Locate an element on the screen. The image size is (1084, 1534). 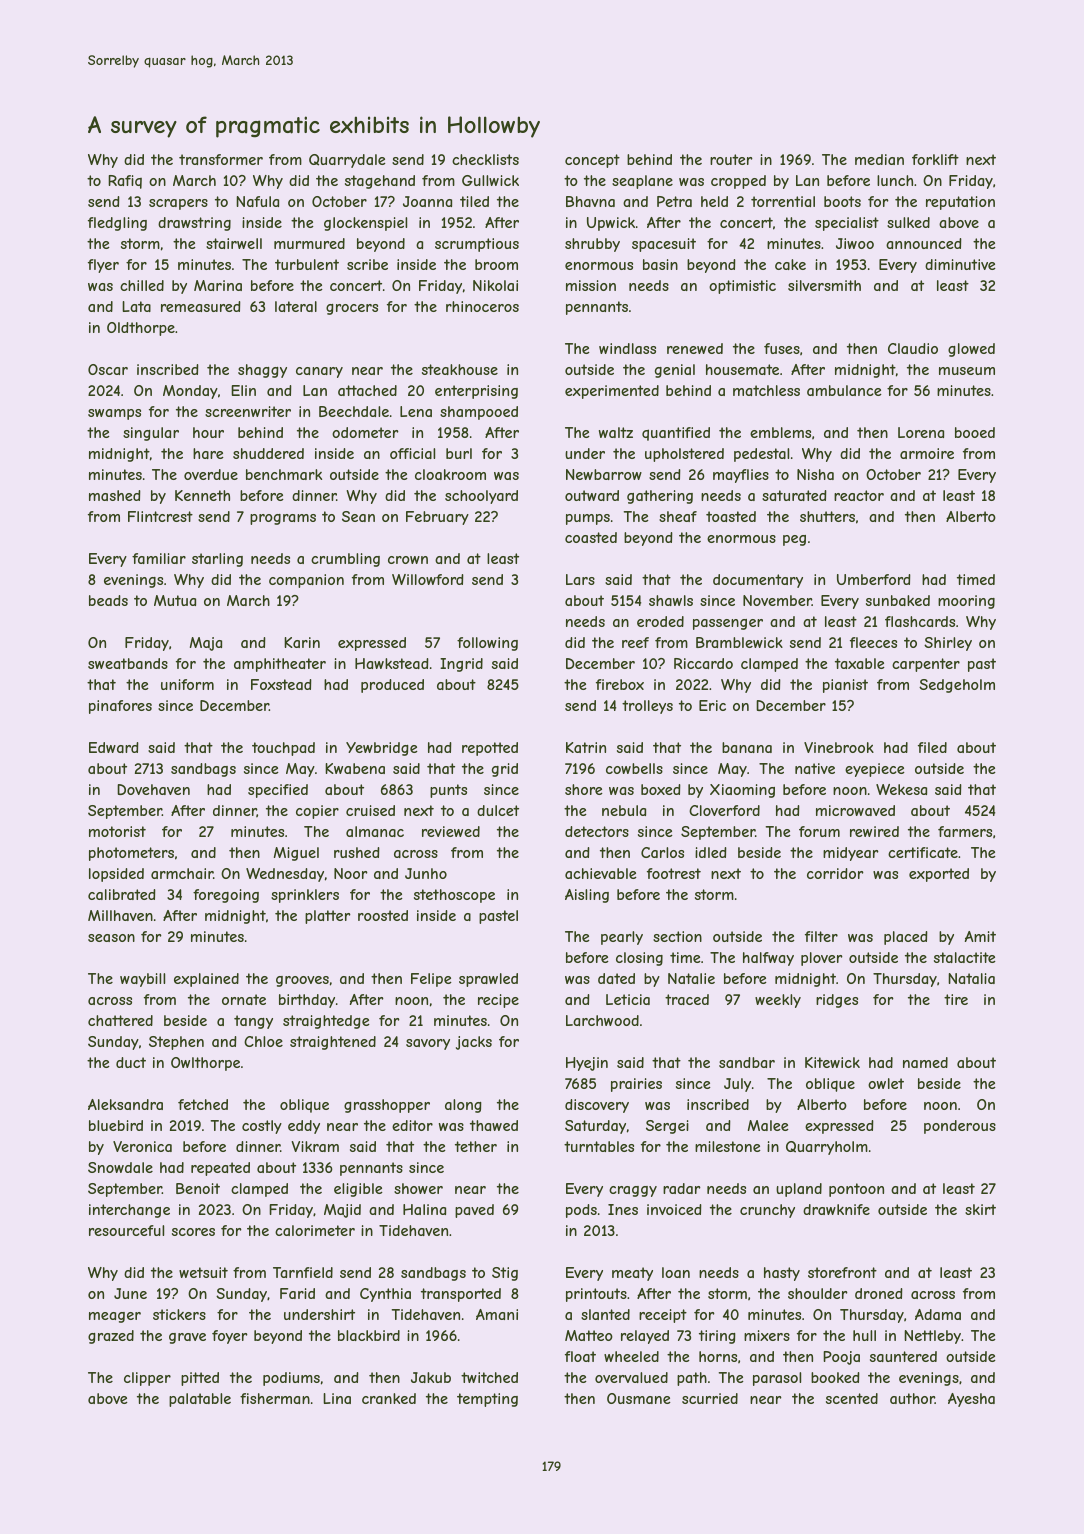
explained is located at coordinates (206, 980).
